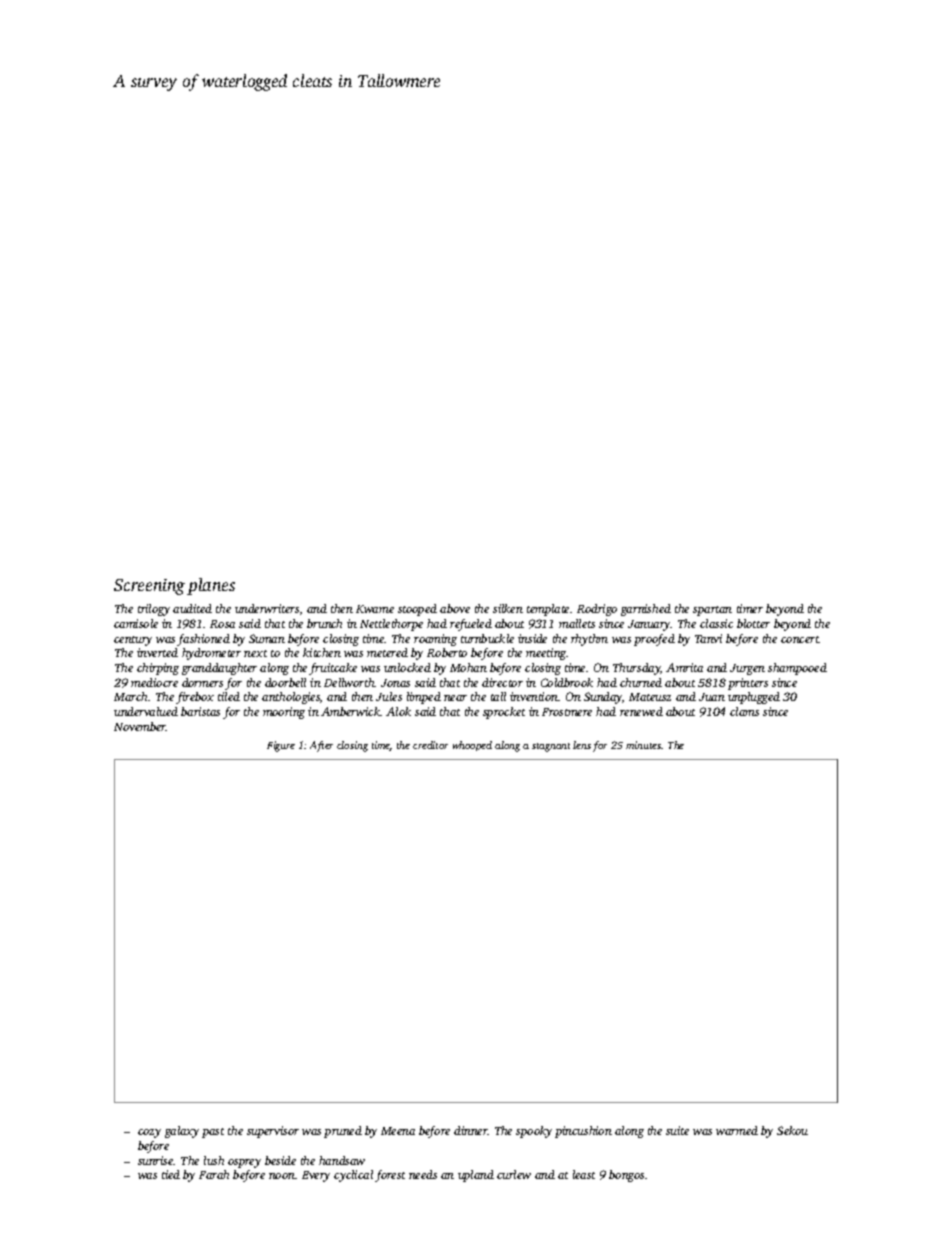 This screenshot has height=1233, width=952. I want to click on silken, so click(508, 608).
